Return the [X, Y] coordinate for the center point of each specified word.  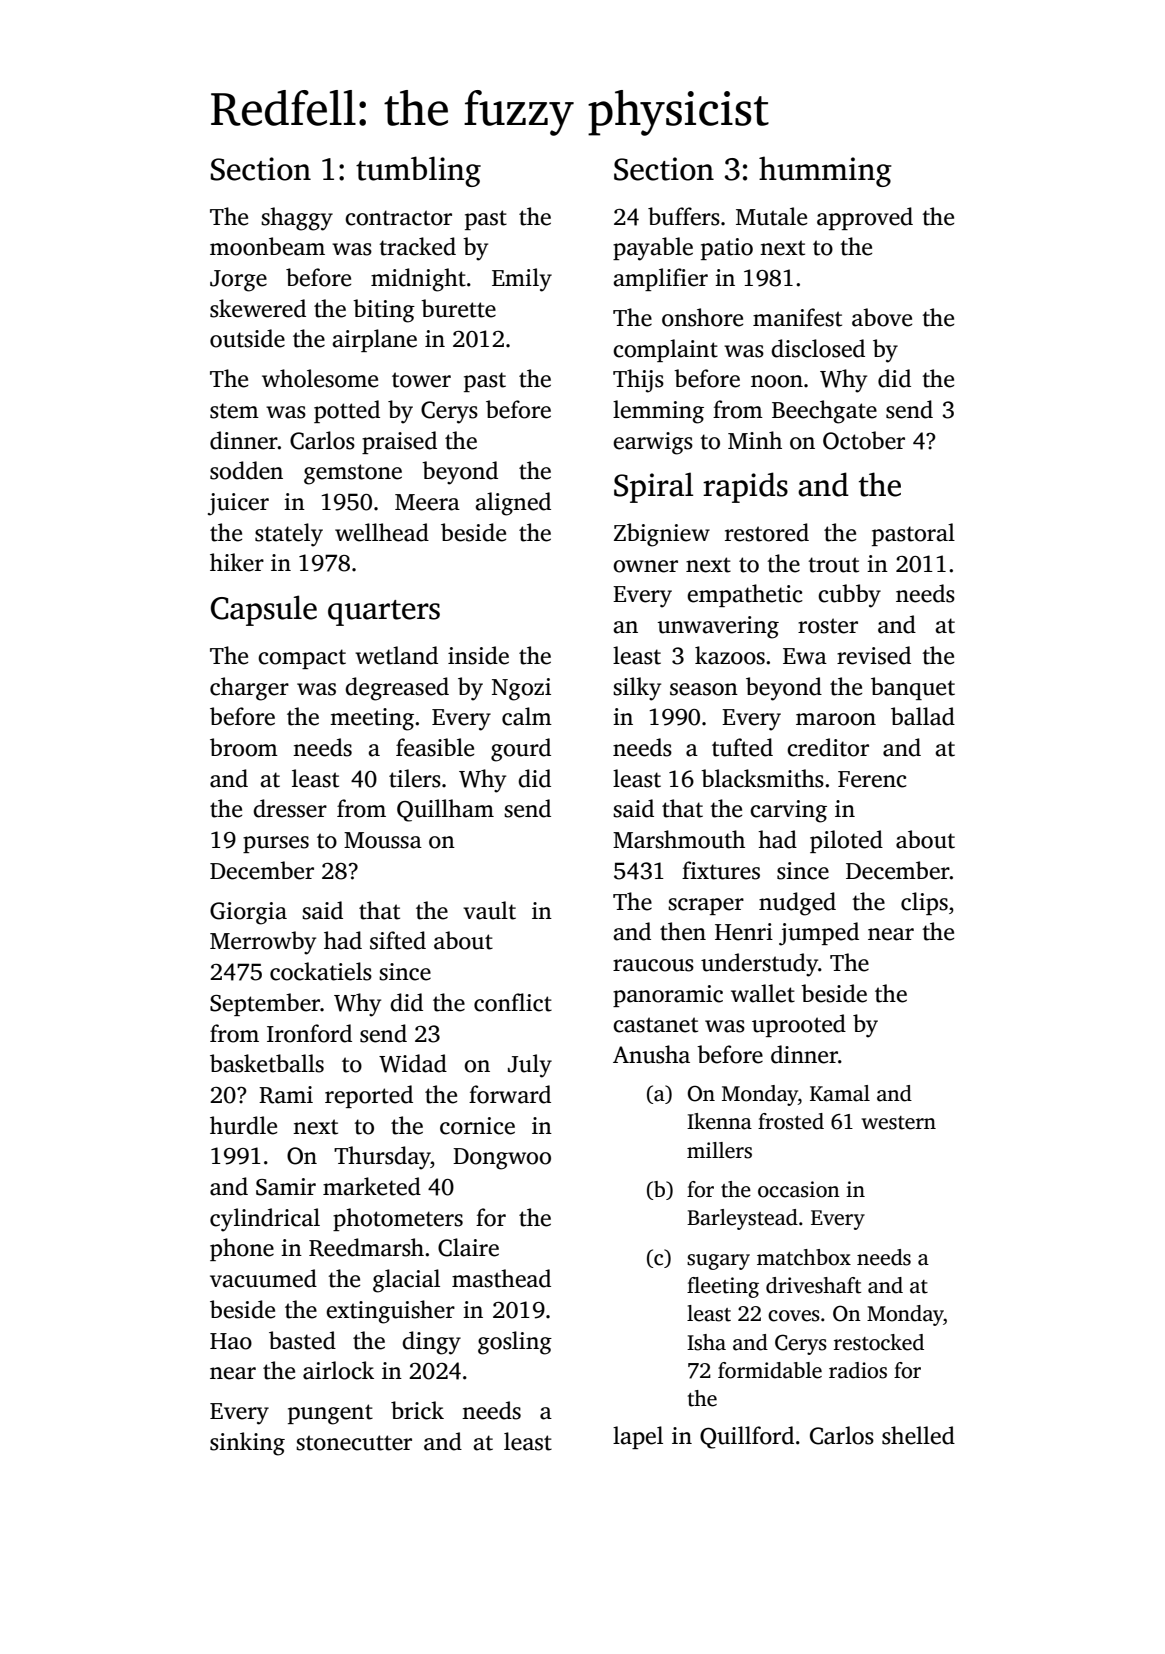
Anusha [651, 1054]
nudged [797, 904]
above [882, 317]
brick [417, 1410]
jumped [819, 934]
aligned [513, 504]
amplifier [660, 279]
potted [347, 411]
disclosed [818, 348]
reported [369, 1096]
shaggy [297, 219]
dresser [290, 808]
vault [489, 910]
